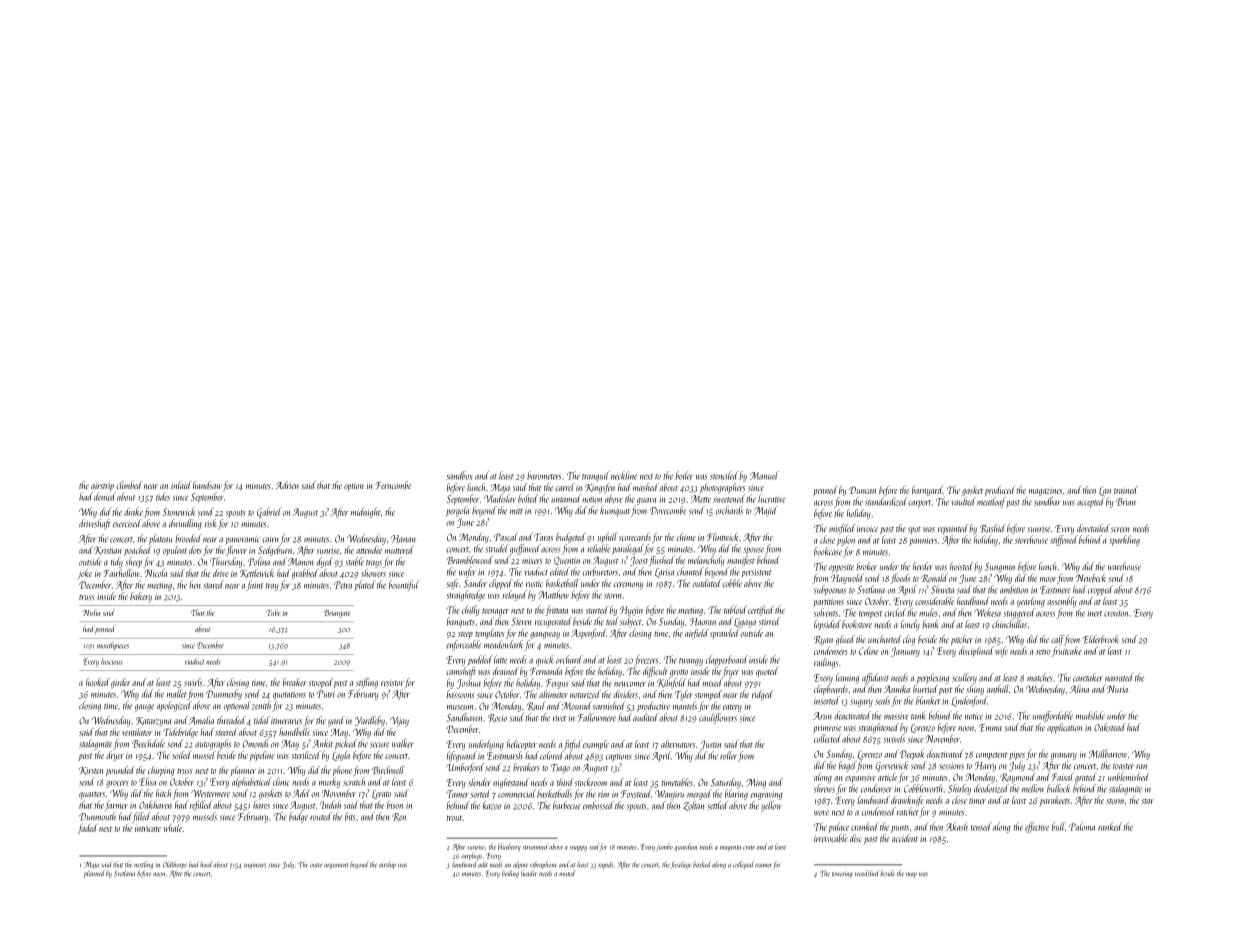 The height and width of the image is (952, 1233). I want to click on Manuel, so click(764, 475).
